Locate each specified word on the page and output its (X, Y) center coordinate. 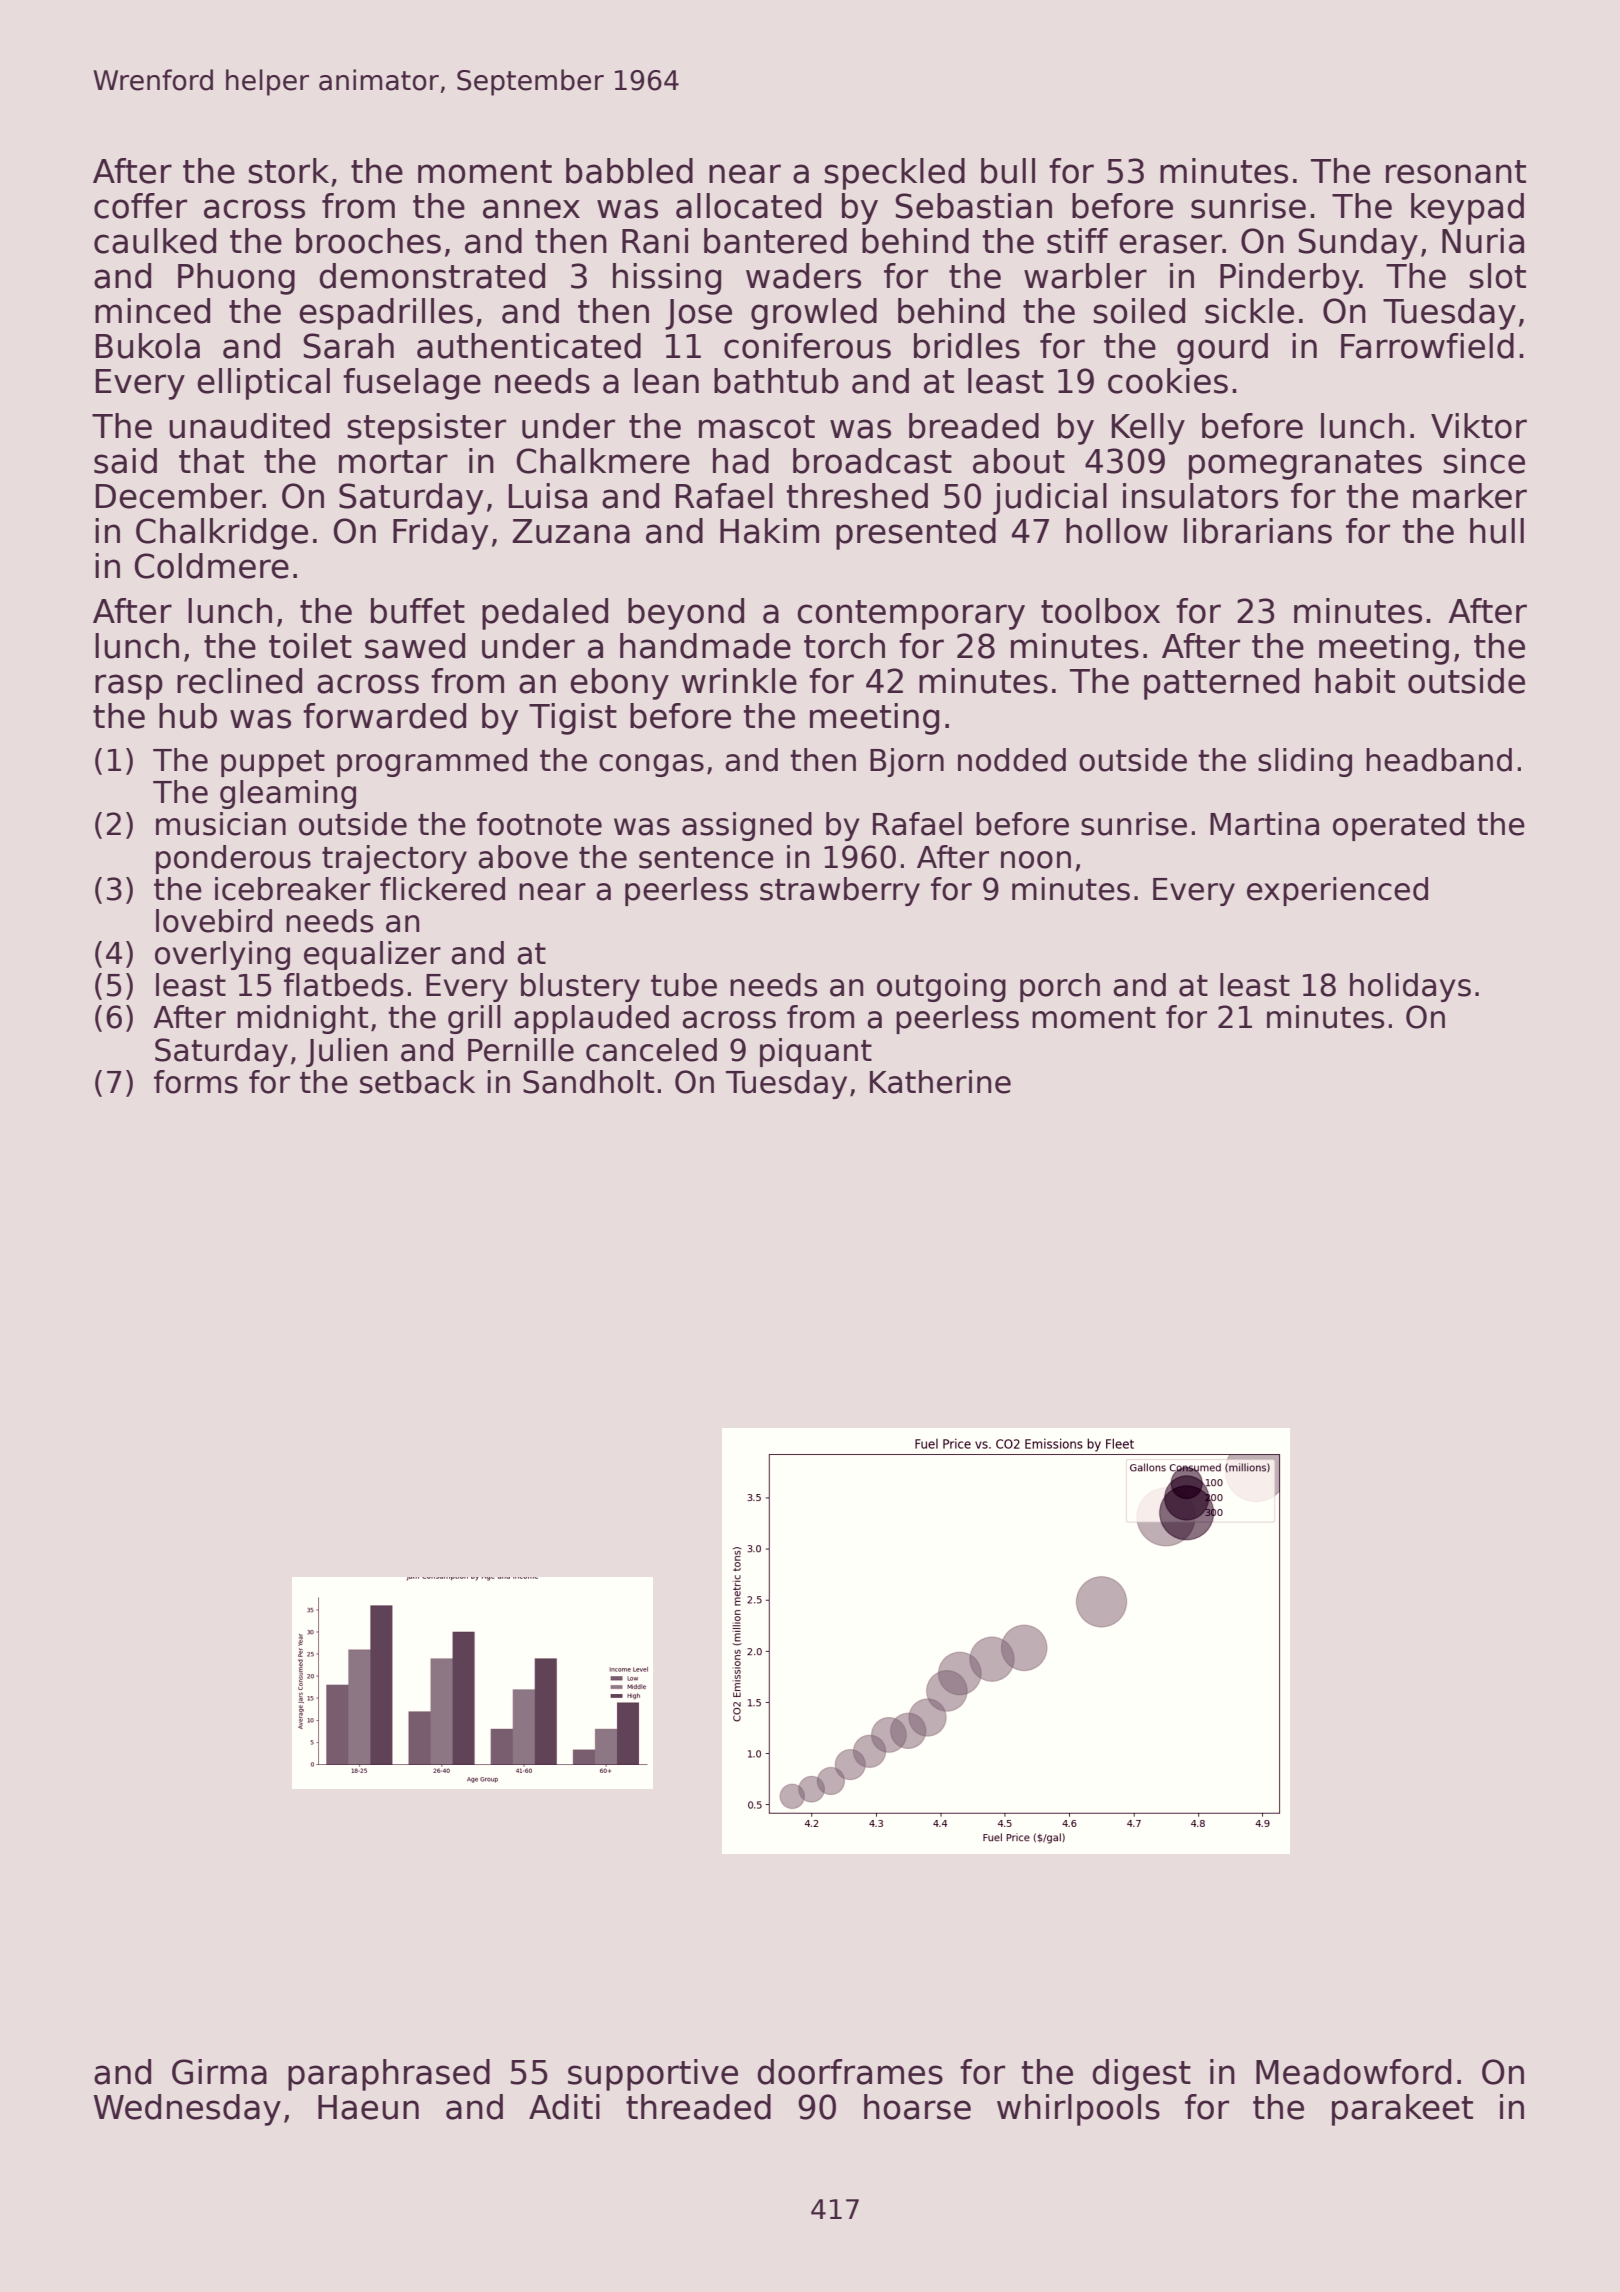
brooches (368, 241)
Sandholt (588, 1082)
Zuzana (571, 531)
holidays (1410, 987)
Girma (219, 2072)
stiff (1077, 241)
